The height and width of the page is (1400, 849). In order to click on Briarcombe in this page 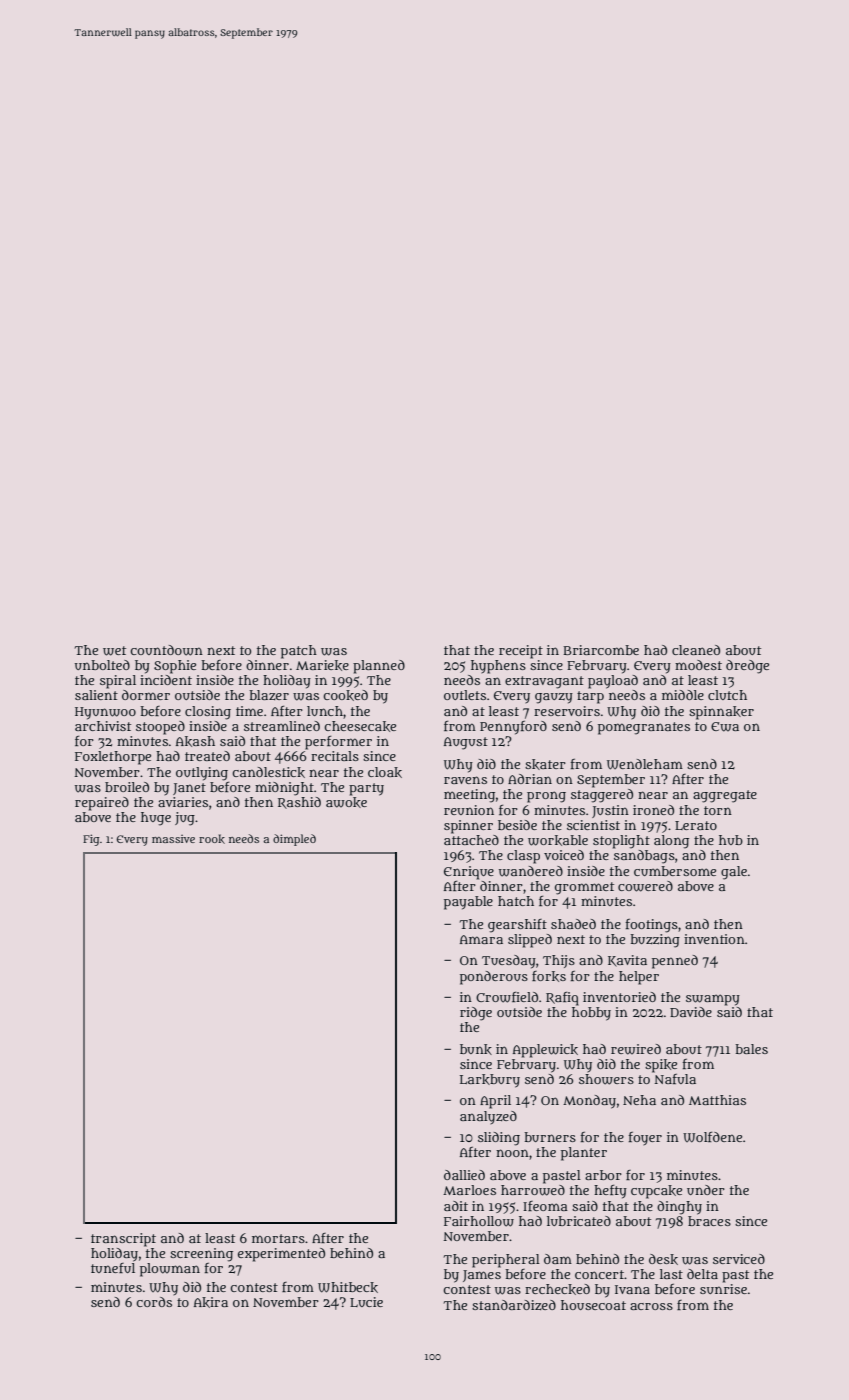, I will do `click(601, 650)`.
